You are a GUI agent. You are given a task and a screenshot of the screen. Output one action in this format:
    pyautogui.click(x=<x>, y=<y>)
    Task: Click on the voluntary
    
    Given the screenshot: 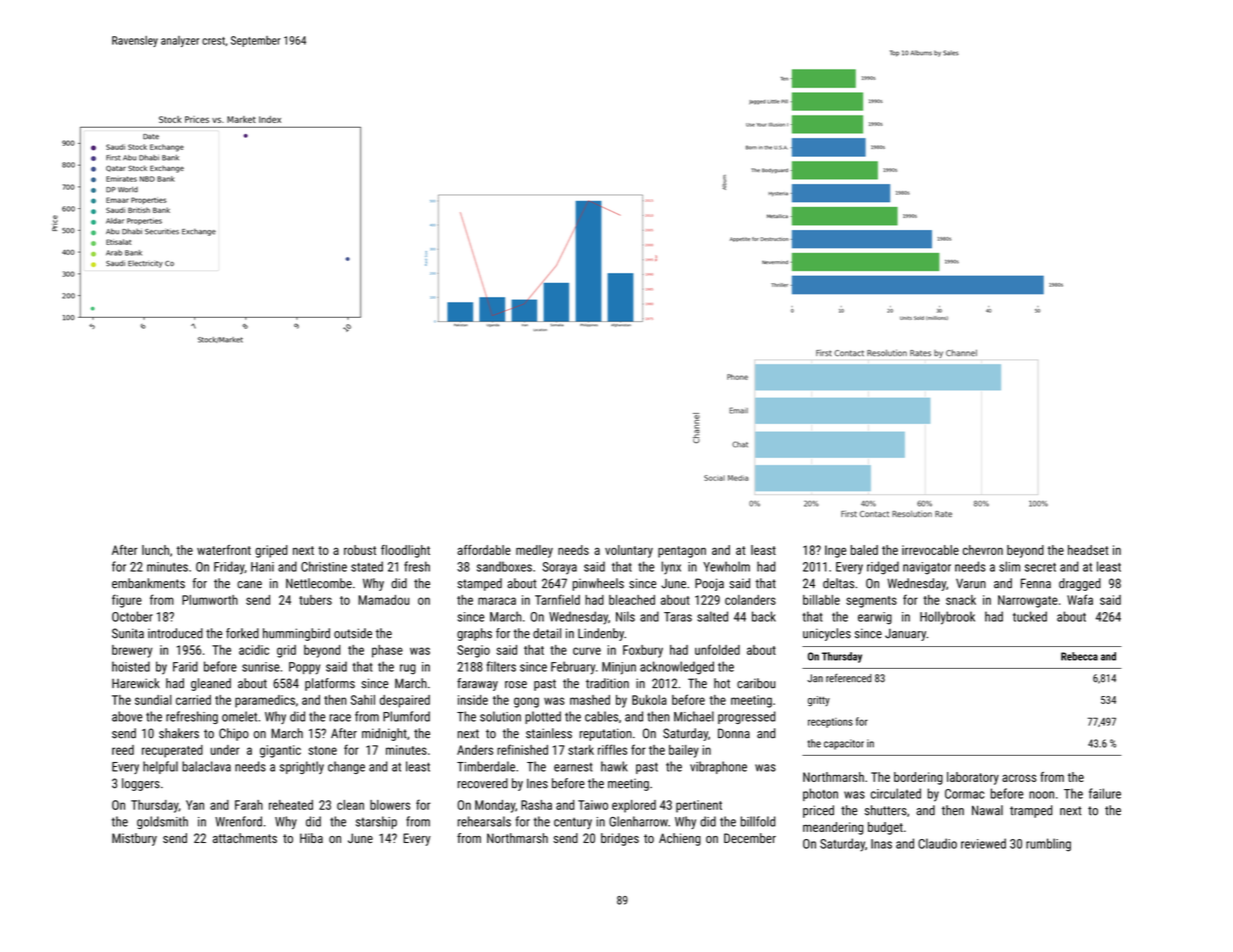 What is the action you would take?
    pyautogui.click(x=629, y=551)
